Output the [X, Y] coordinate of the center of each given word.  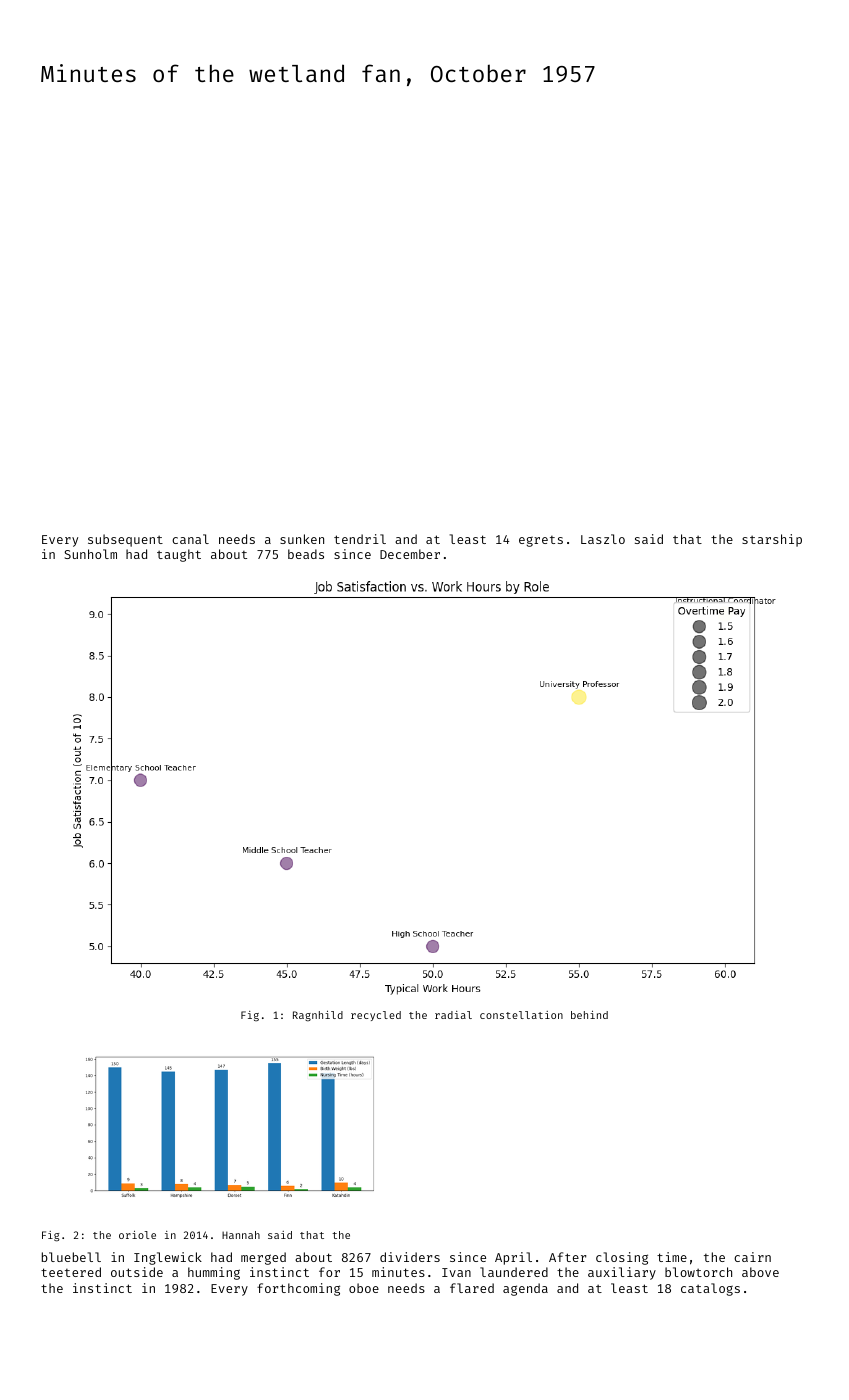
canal [190, 539]
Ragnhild [318, 1016]
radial [453, 1015]
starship [772, 540]
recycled [376, 1016]
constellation [521, 1015]
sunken [302, 539]
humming [214, 1273]
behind [589, 1015]
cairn [752, 1257]
